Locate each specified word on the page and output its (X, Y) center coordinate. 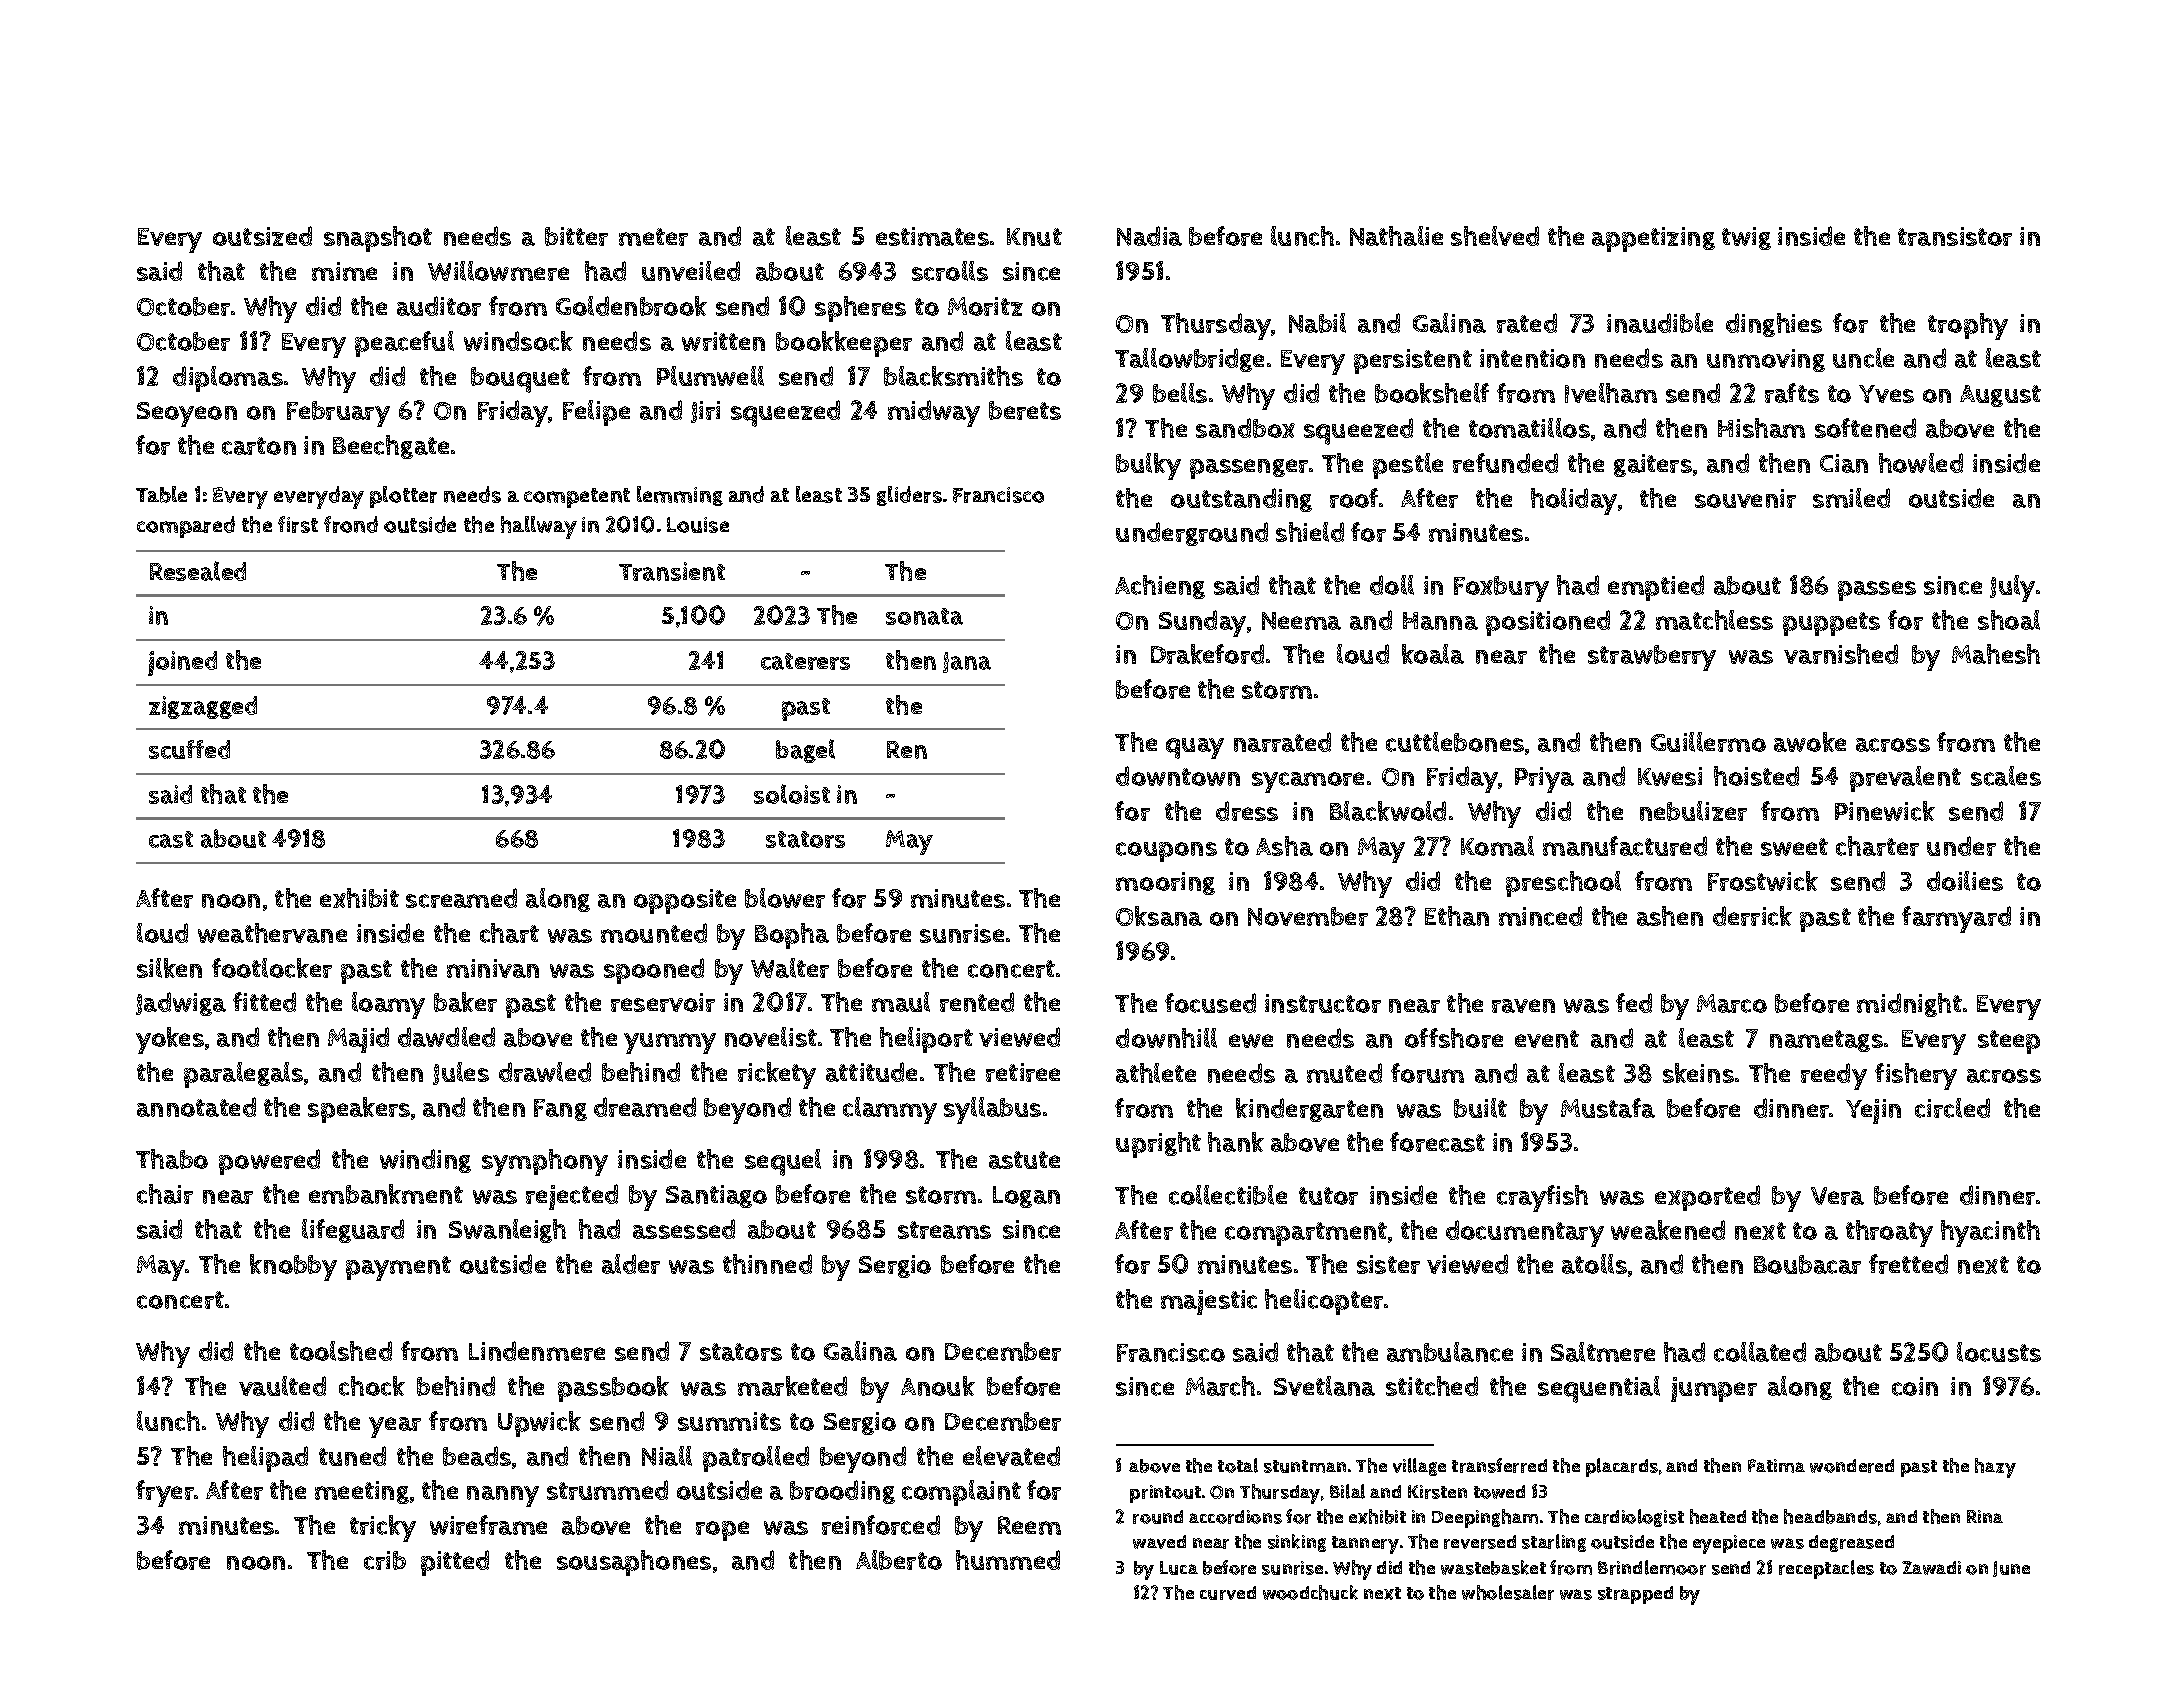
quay (1195, 748)
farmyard (1956, 919)
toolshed (341, 1351)
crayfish (1542, 1198)
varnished (1841, 654)
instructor (1323, 1003)
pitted (455, 1563)
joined (182, 663)
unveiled (691, 271)
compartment (1306, 1234)
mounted (654, 933)
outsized (262, 236)
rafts (1792, 393)
